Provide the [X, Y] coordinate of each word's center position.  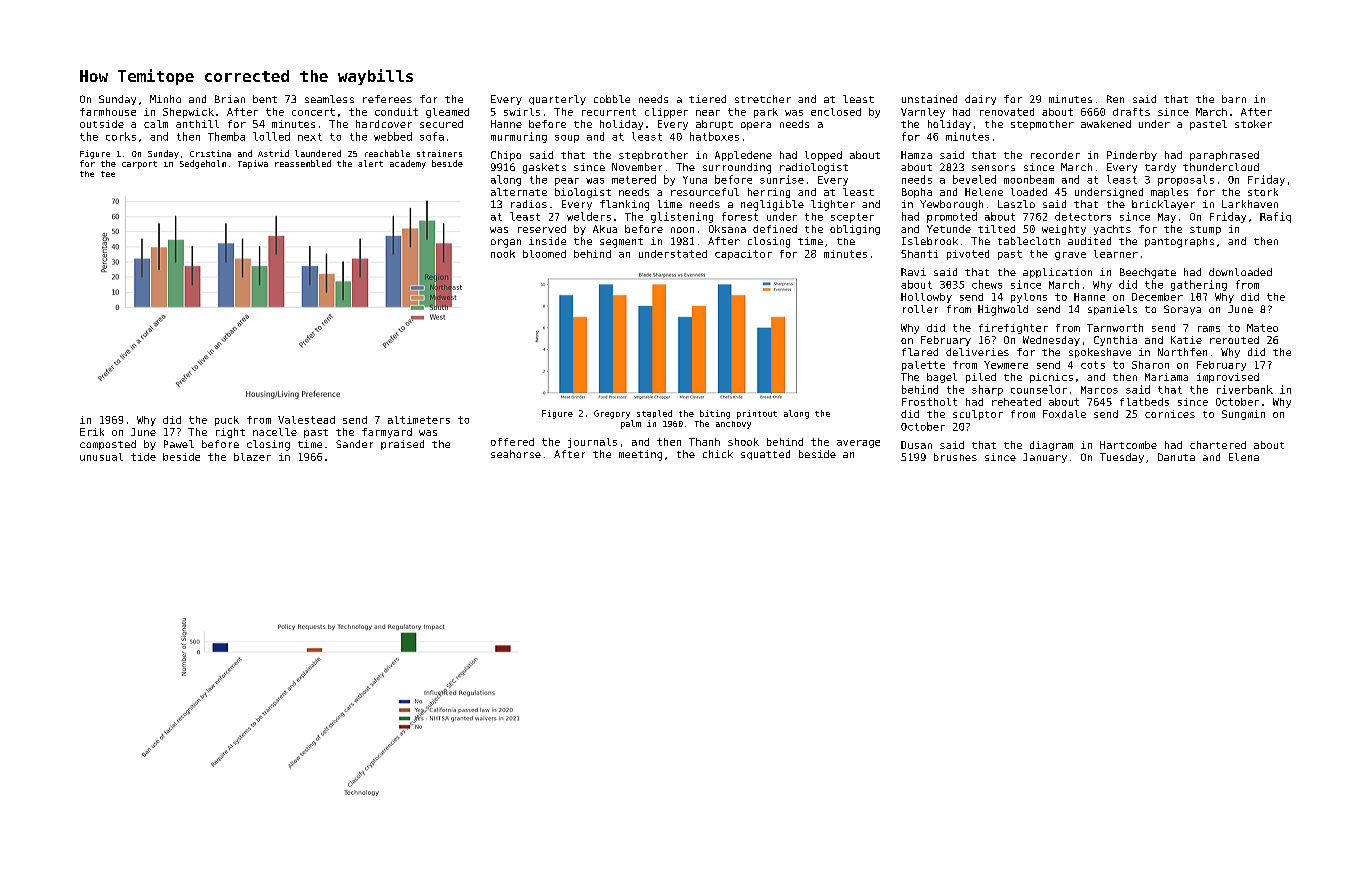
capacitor [743, 255]
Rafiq [1275, 217]
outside [102, 124]
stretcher [763, 99]
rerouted [1234, 340]
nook [503, 254]
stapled [654, 414]
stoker [1253, 124]
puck [227, 421]
